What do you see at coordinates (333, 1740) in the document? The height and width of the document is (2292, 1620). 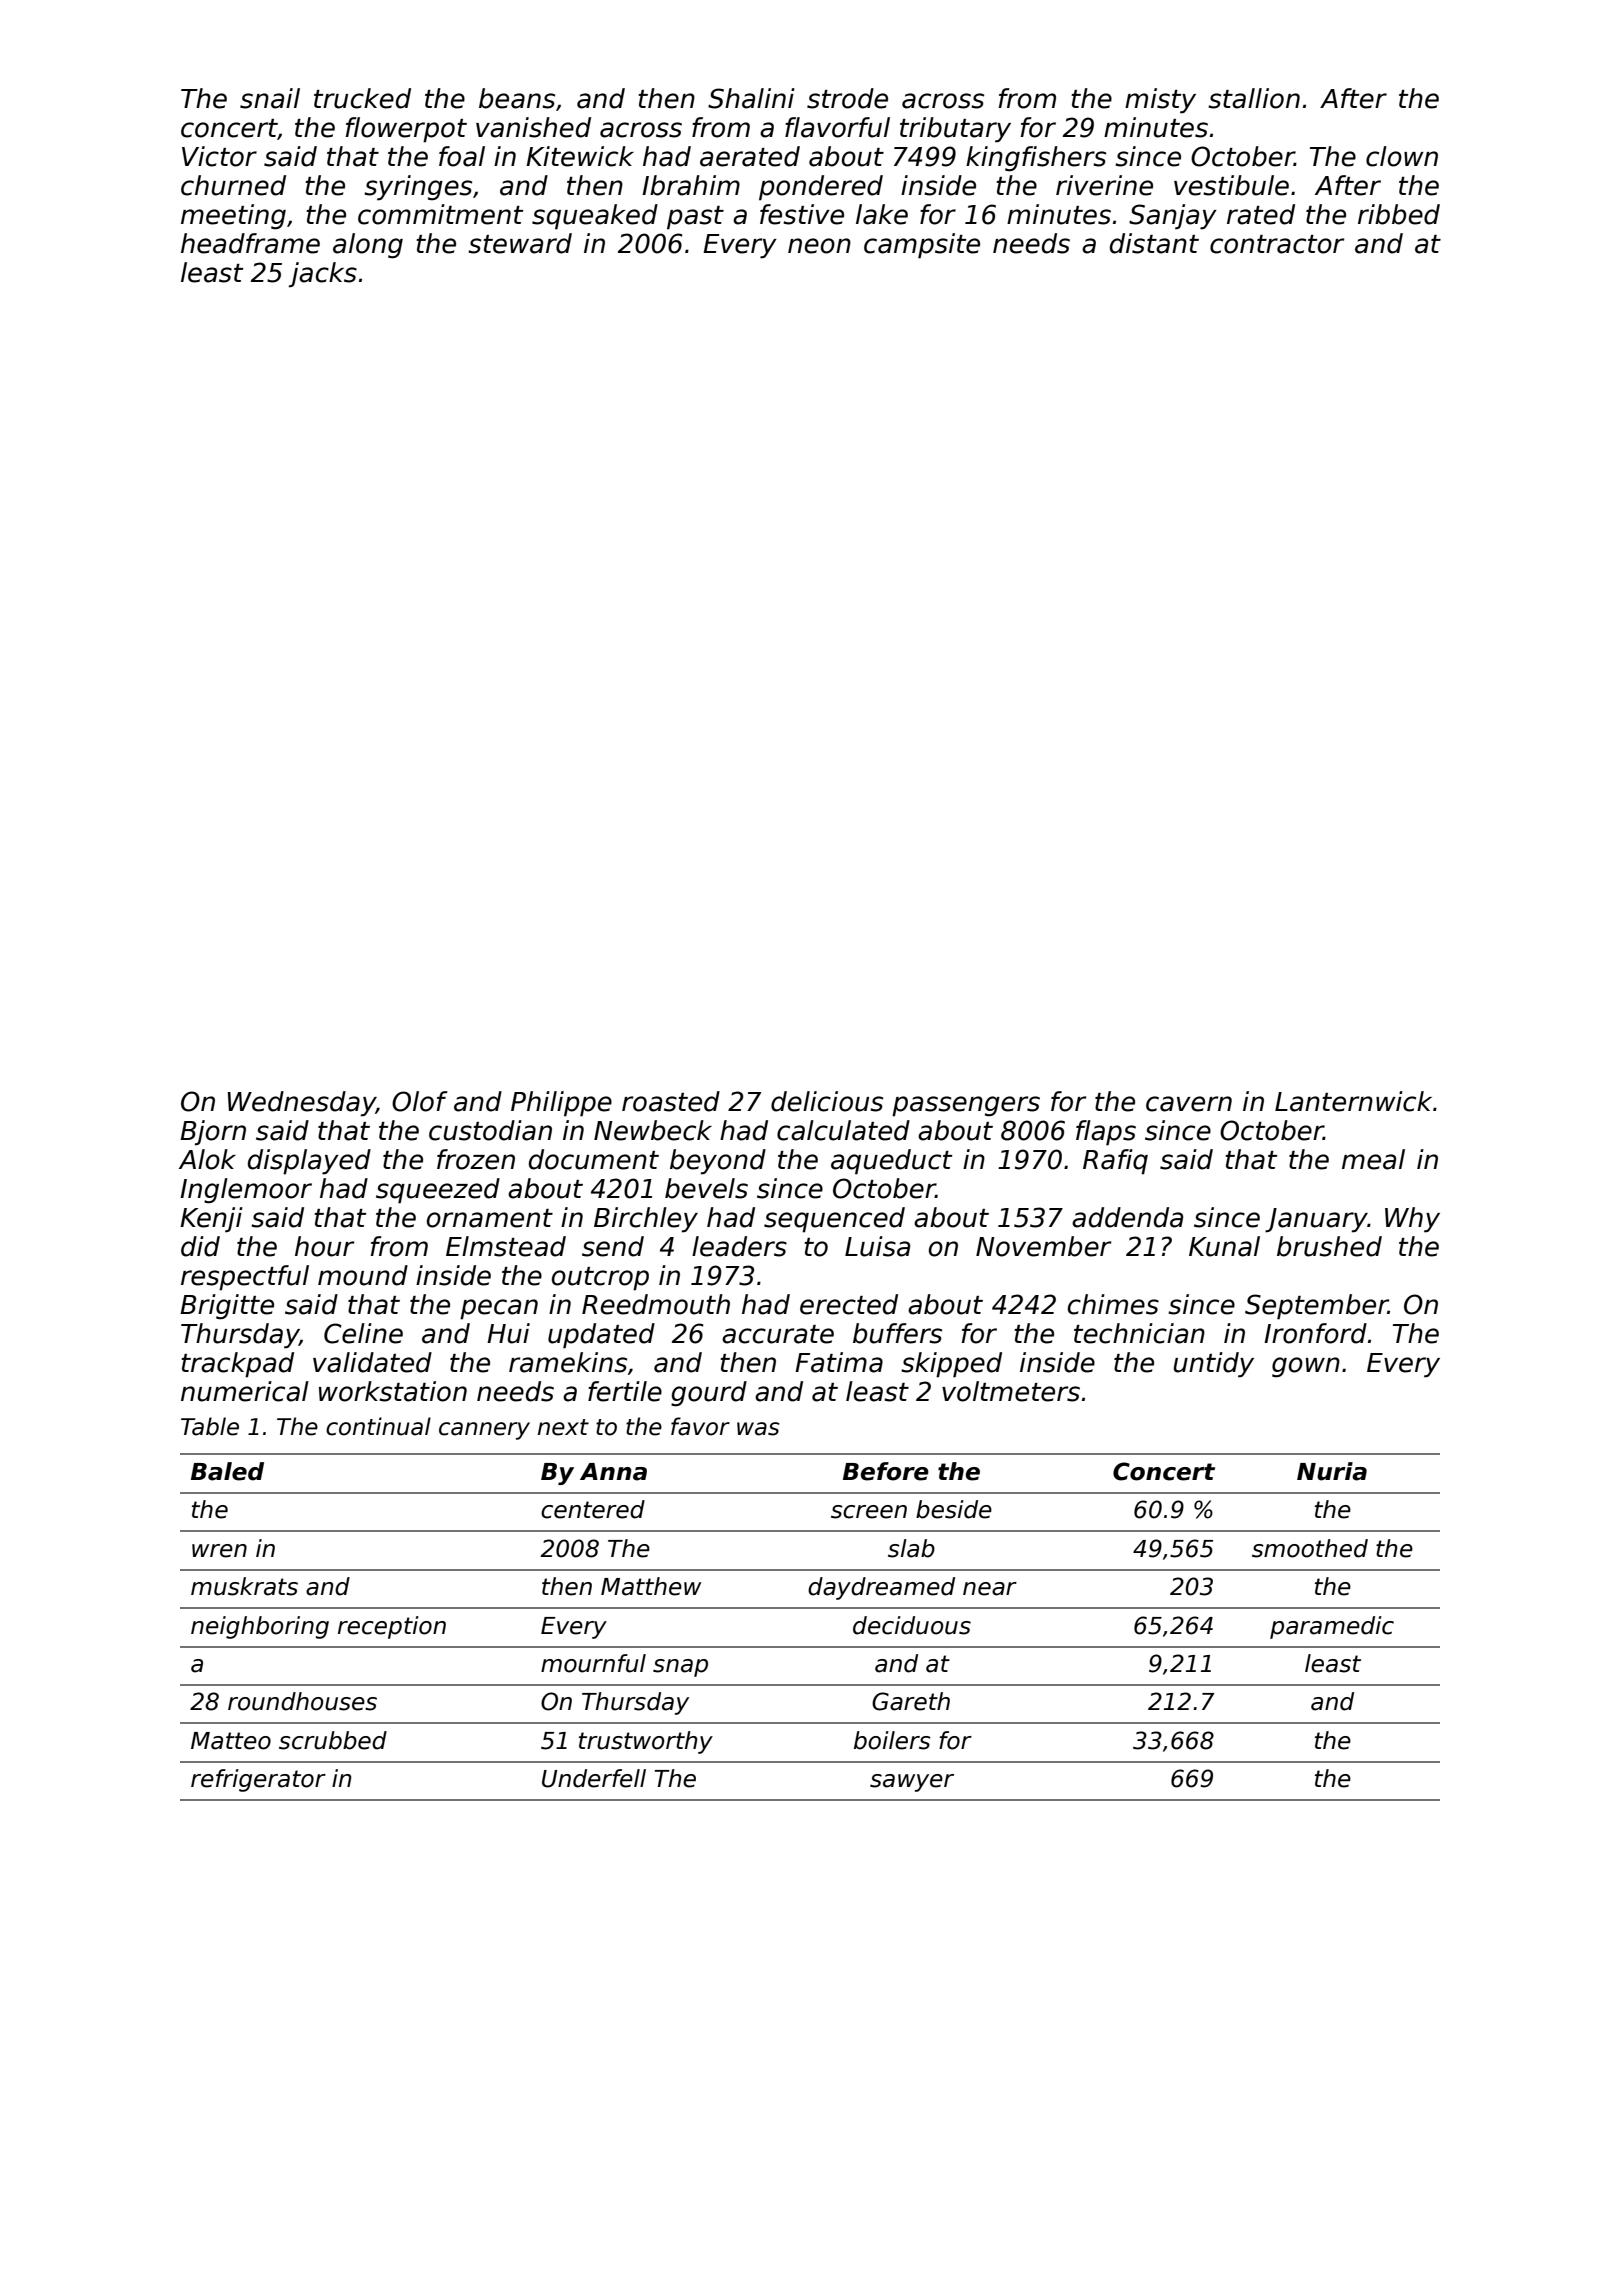 I see `scrubbed` at bounding box center [333, 1740].
